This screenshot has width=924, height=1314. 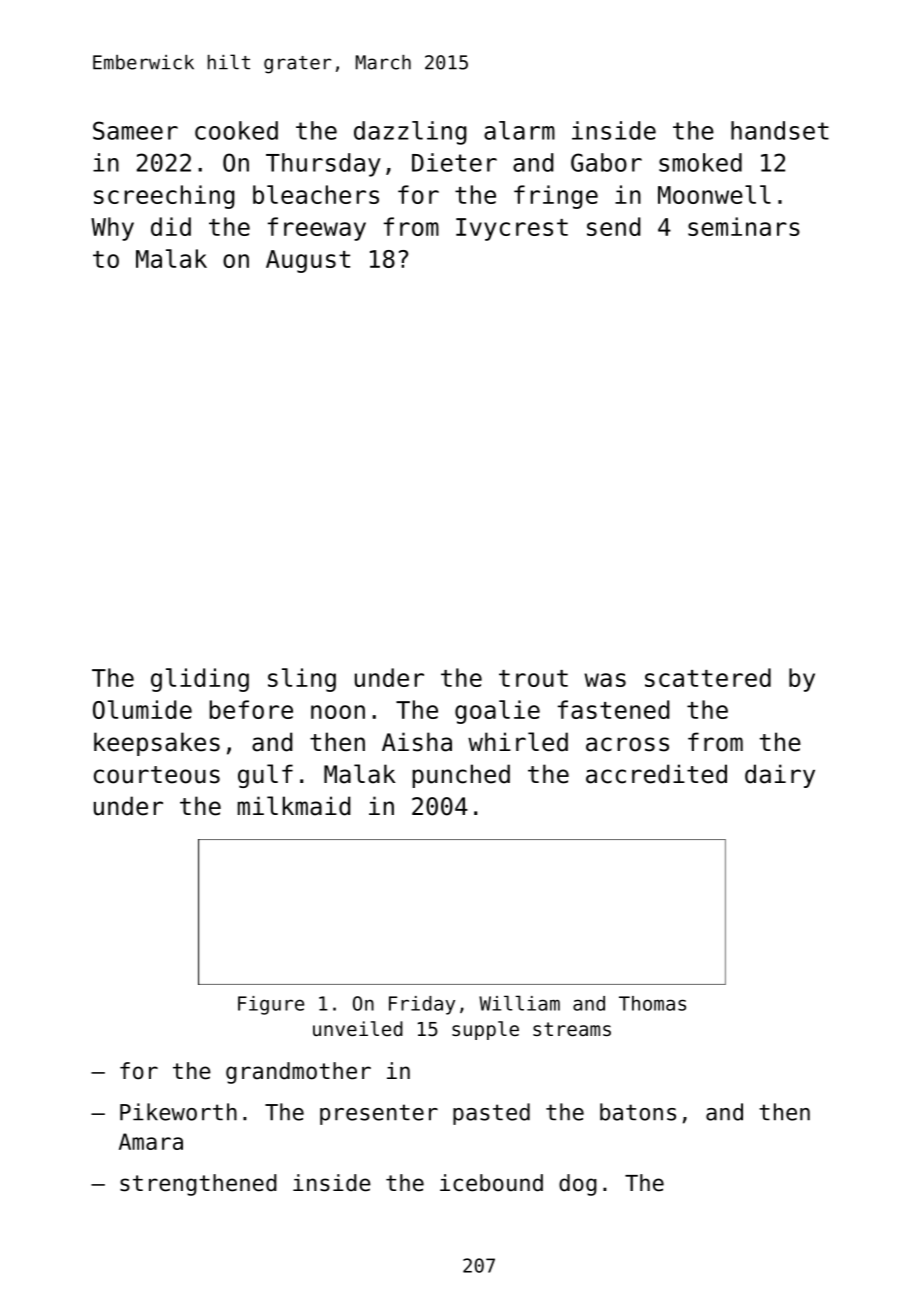 What do you see at coordinates (151, 1141) in the screenshot?
I see `Amara` at bounding box center [151, 1141].
